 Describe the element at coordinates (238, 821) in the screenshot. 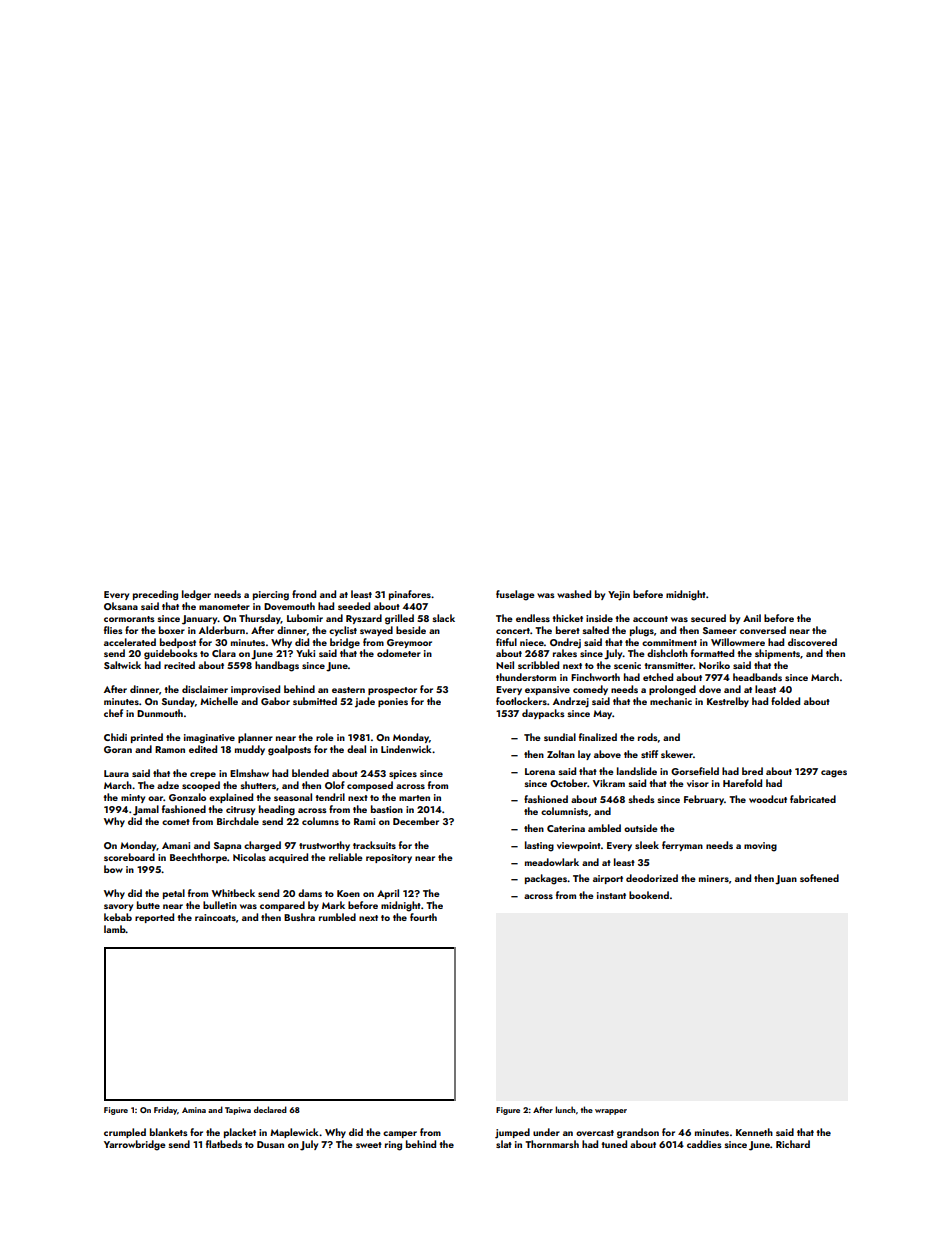

I see `Birchdale` at that location.
